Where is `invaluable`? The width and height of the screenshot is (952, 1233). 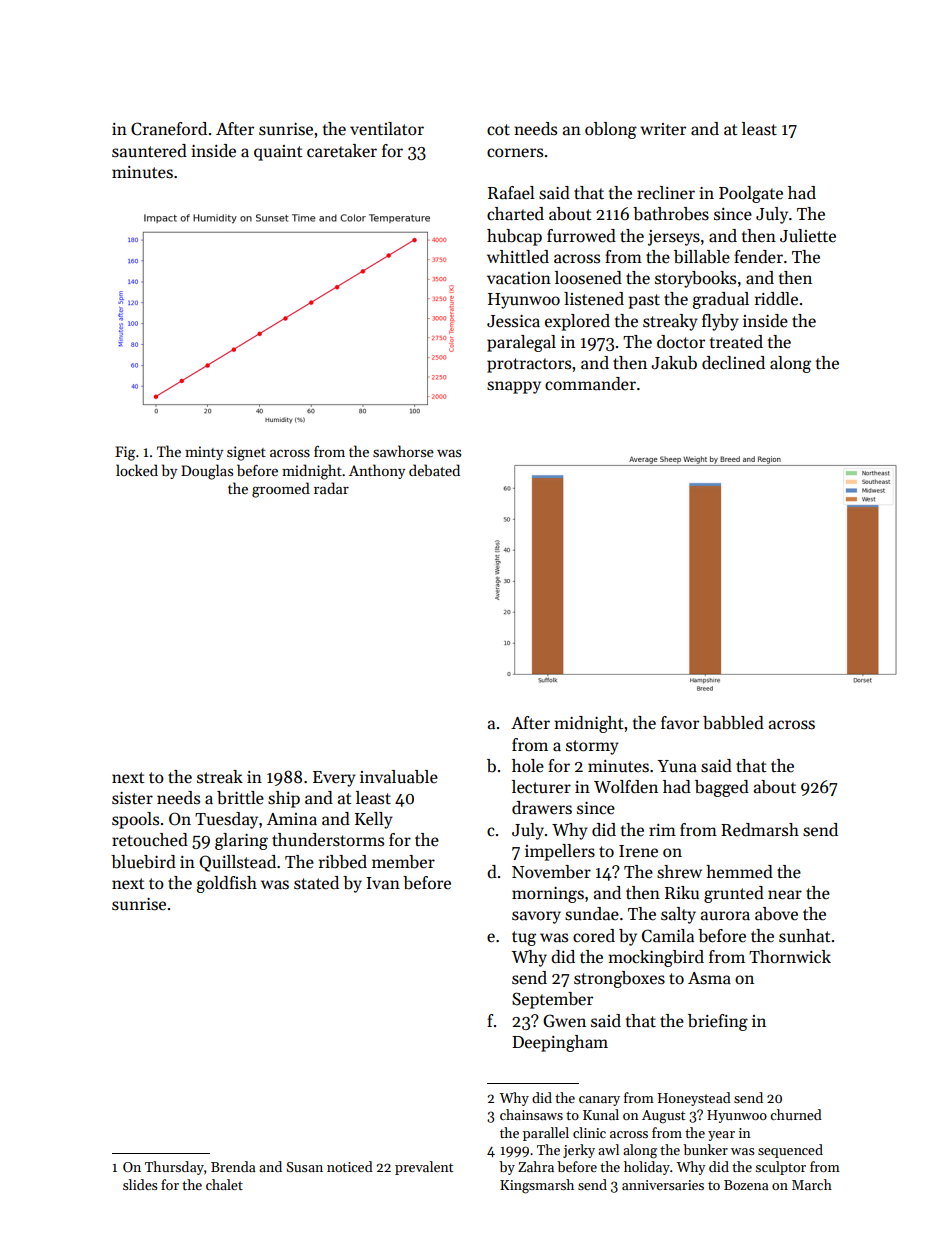
invaluable is located at coordinates (399, 777).
